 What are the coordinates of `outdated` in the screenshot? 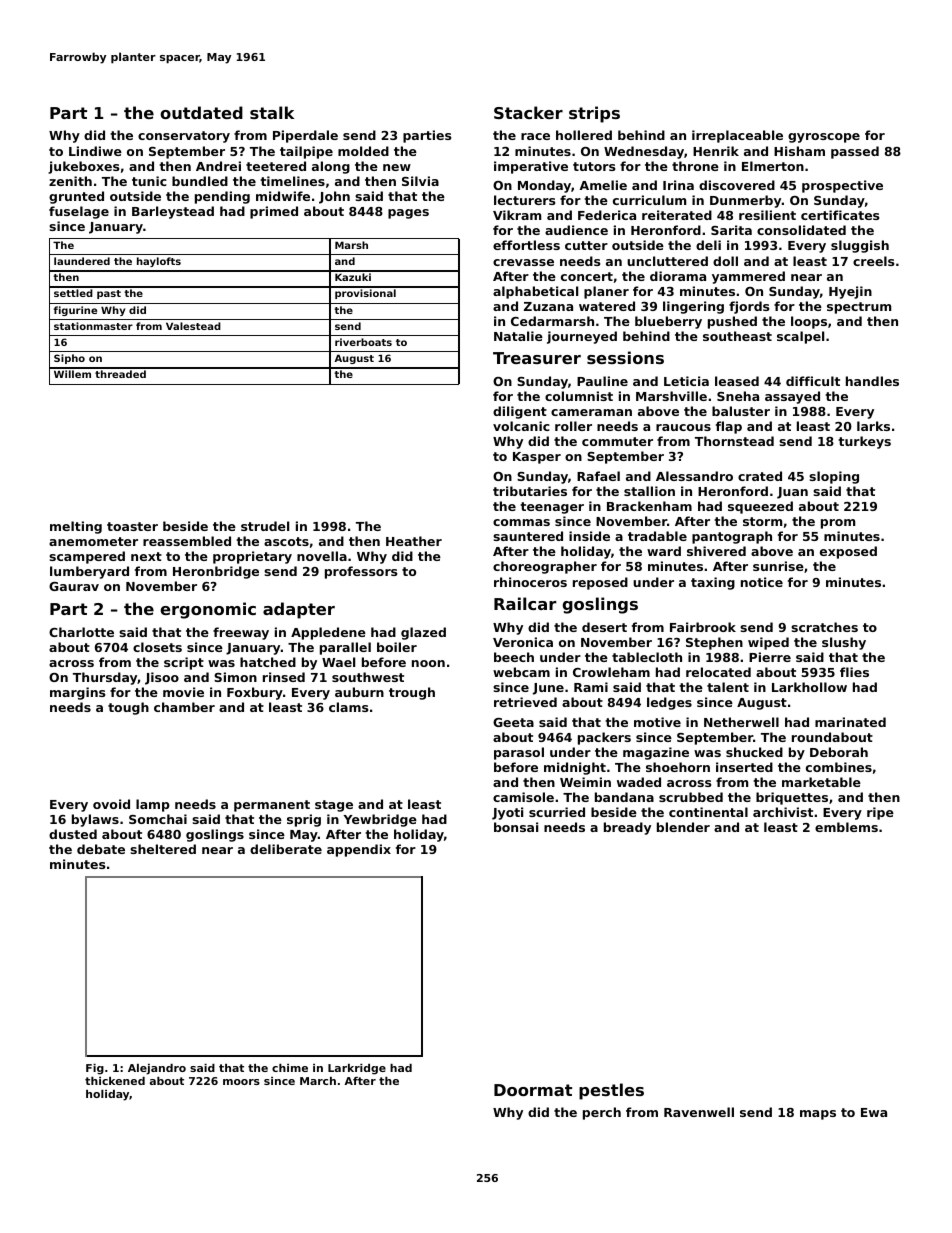 It's located at (201, 112).
